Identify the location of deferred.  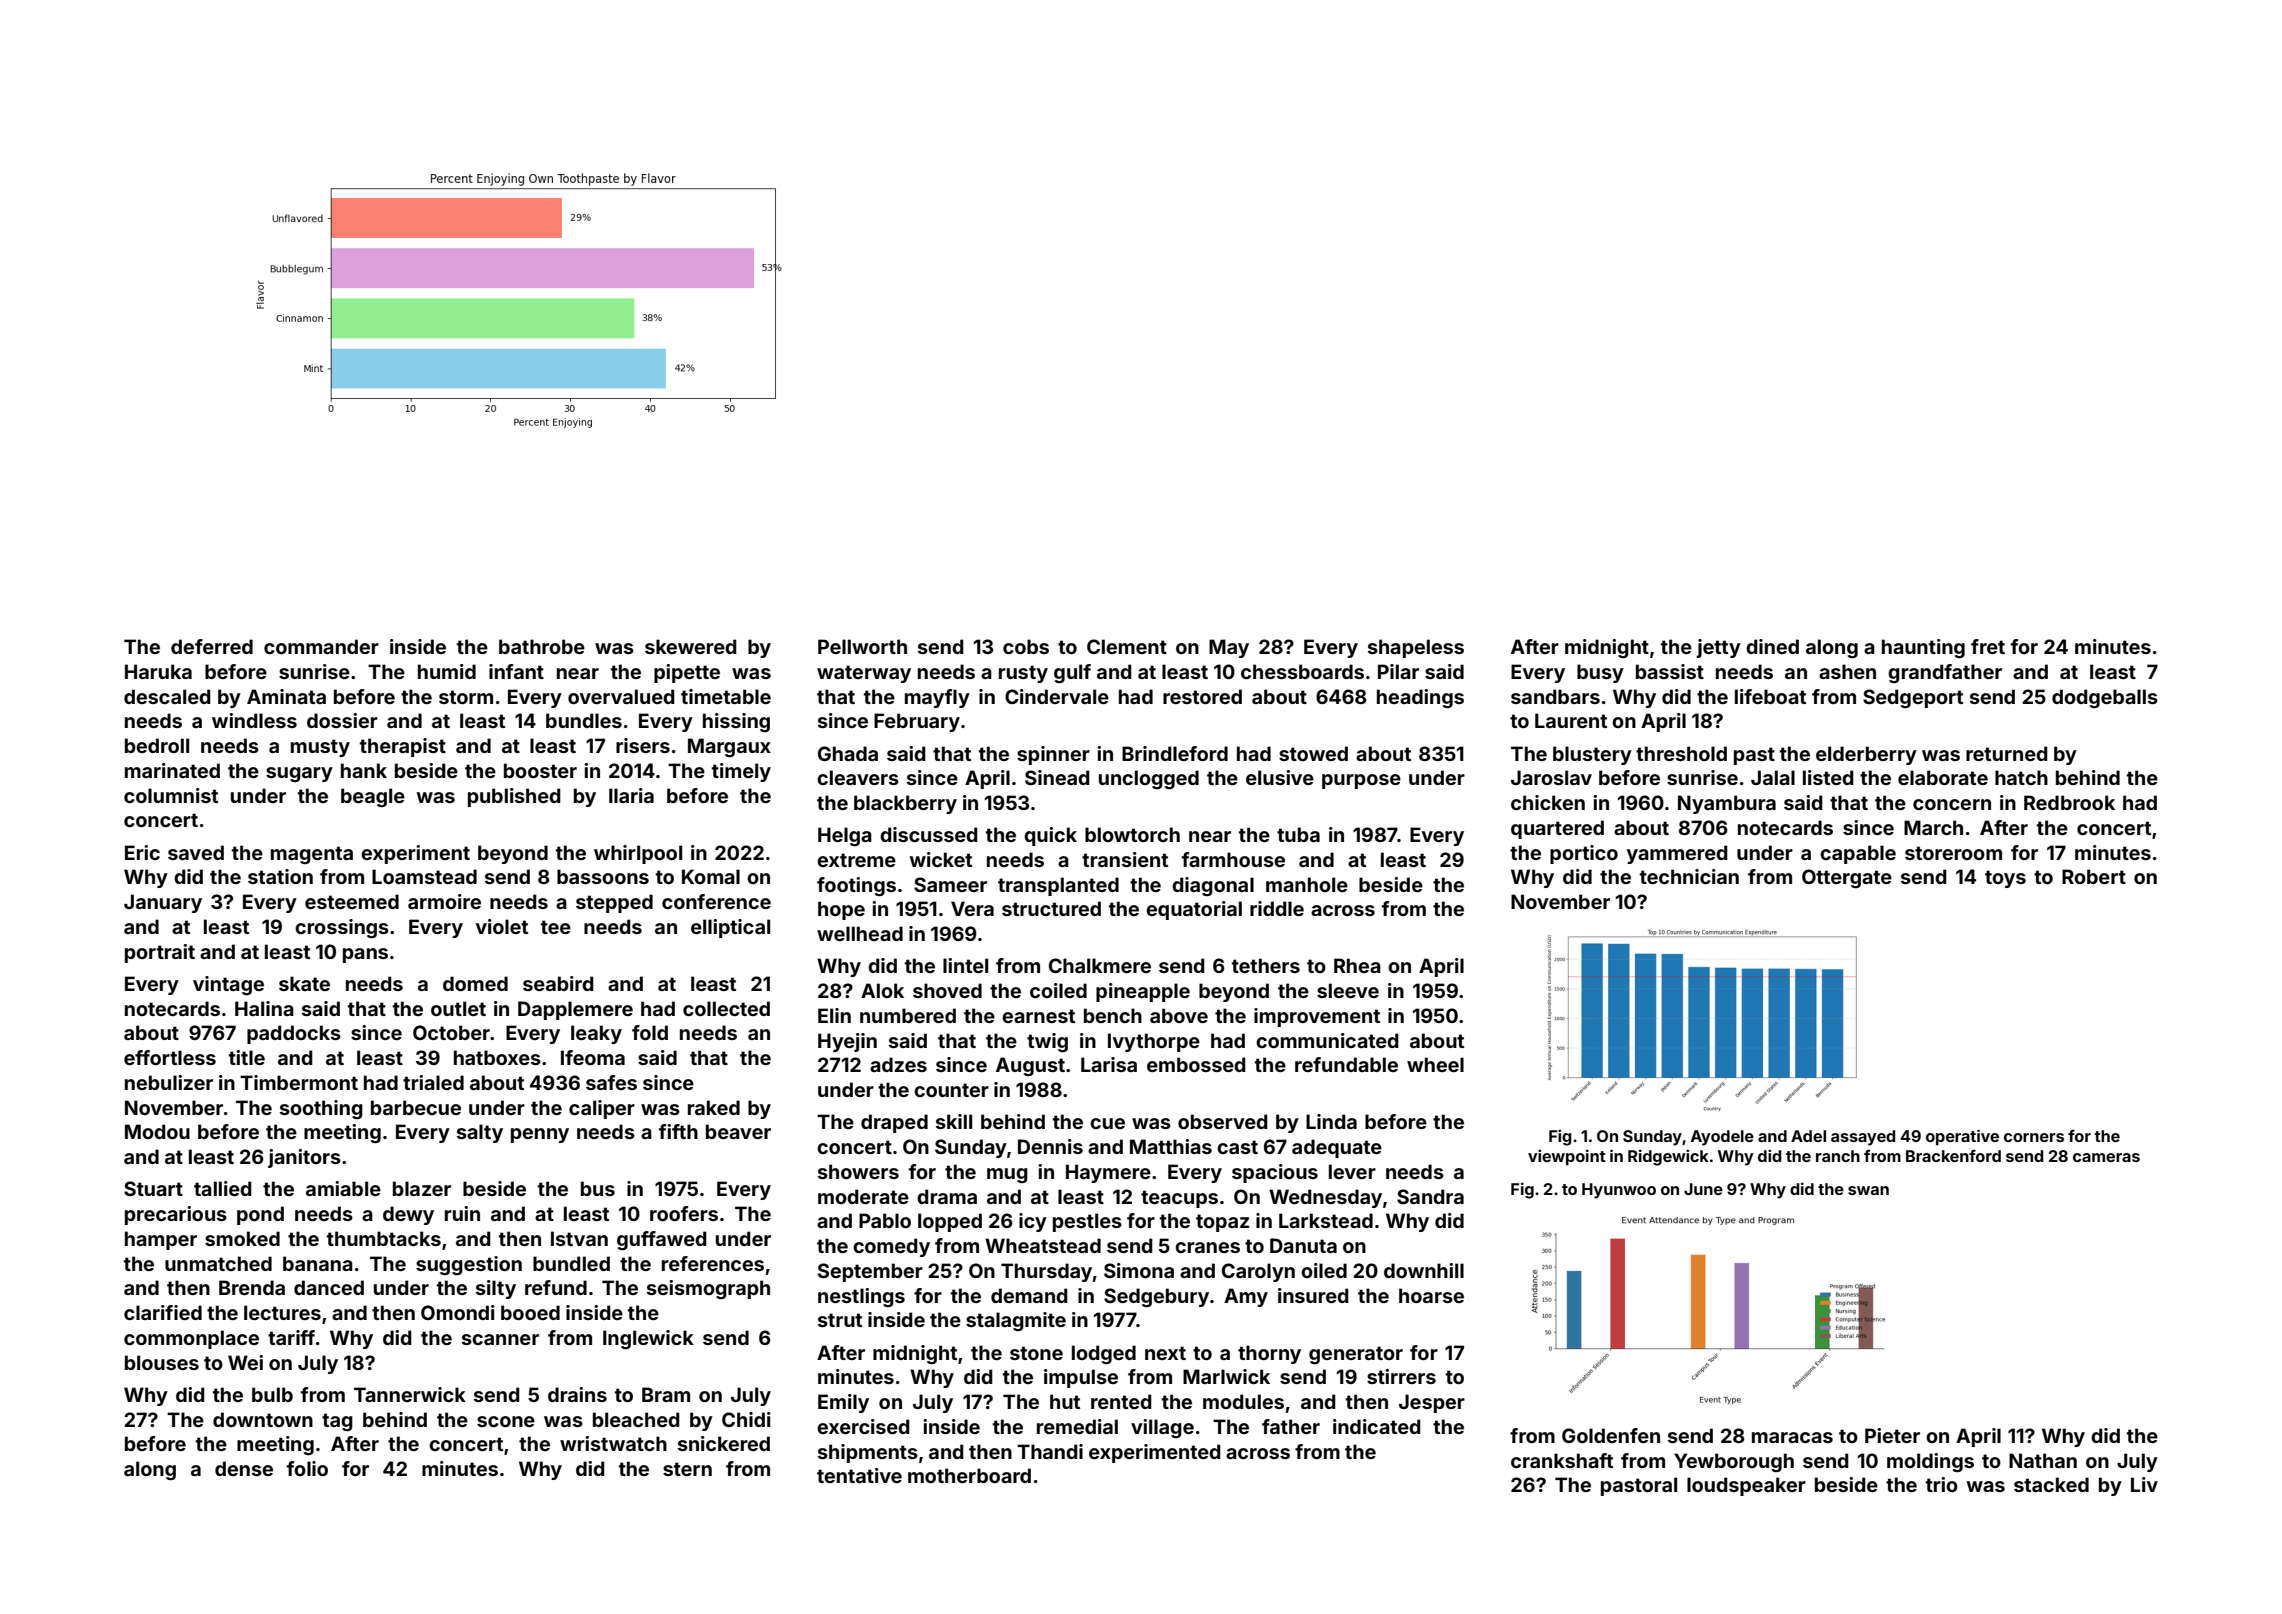
(212, 646).
